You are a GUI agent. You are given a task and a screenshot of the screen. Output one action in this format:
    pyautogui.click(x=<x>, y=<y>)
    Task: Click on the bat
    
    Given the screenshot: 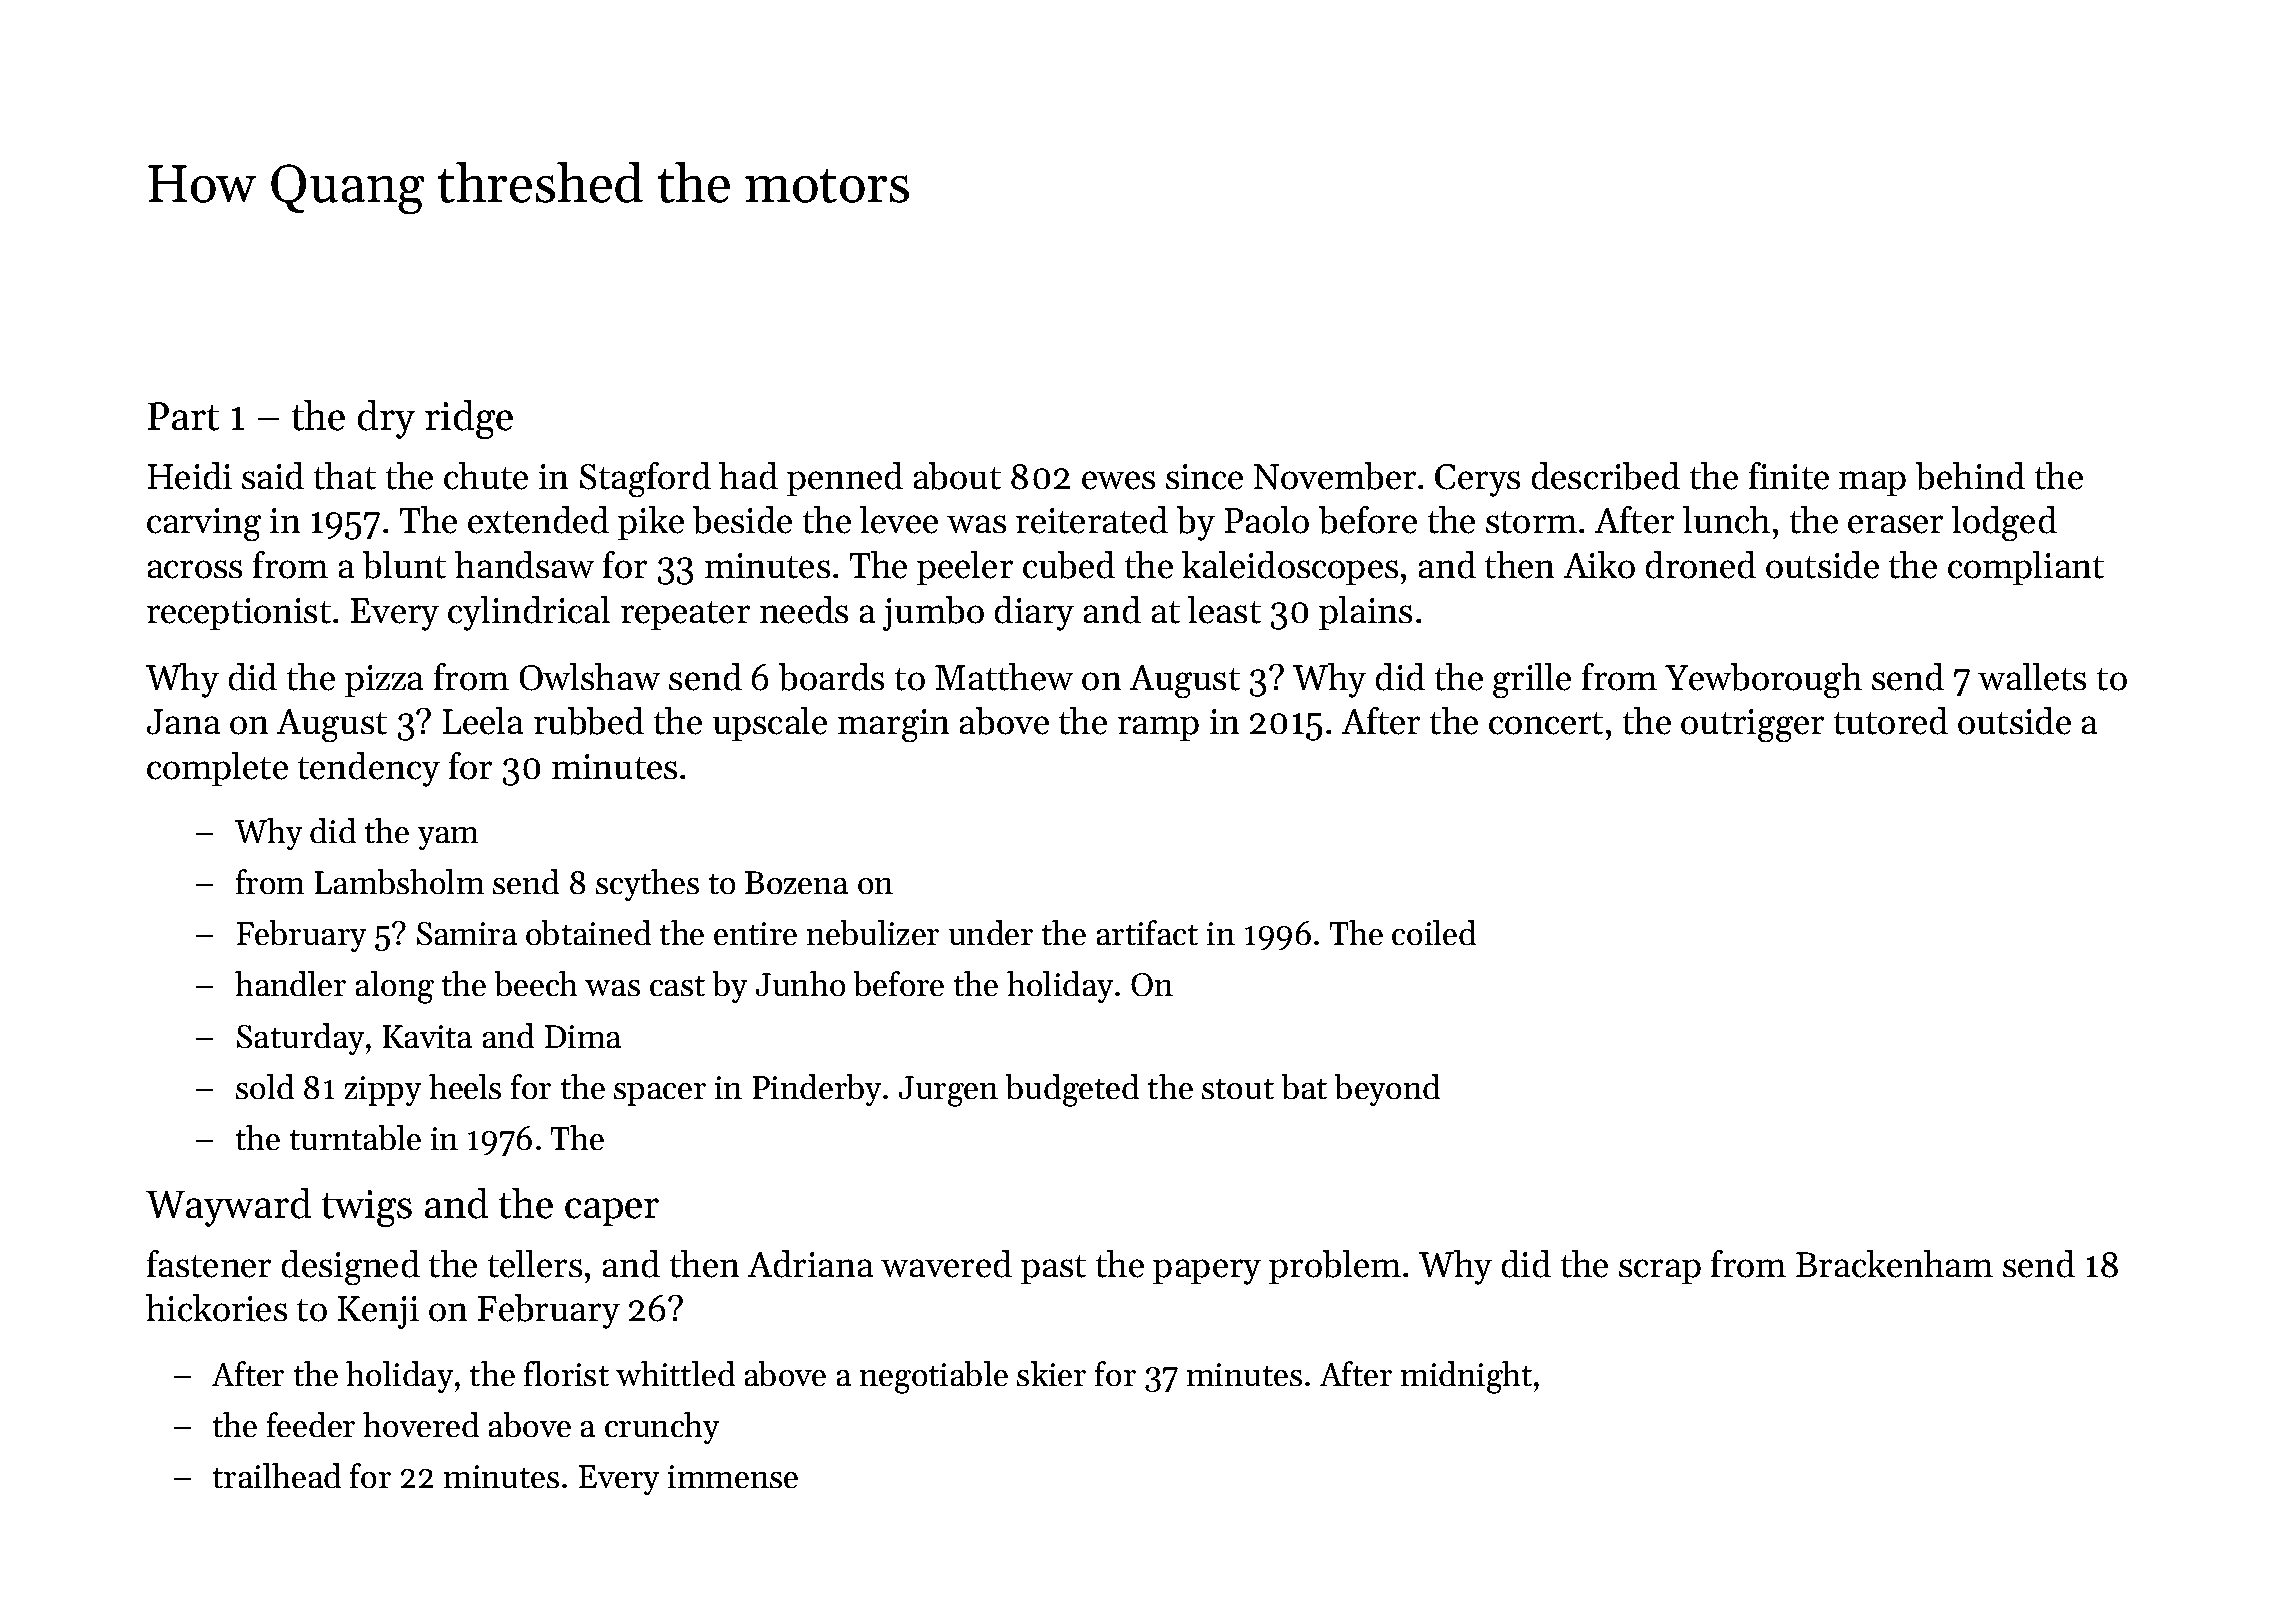 What is the action you would take?
    pyautogui.click(x=1304, y=1086)
